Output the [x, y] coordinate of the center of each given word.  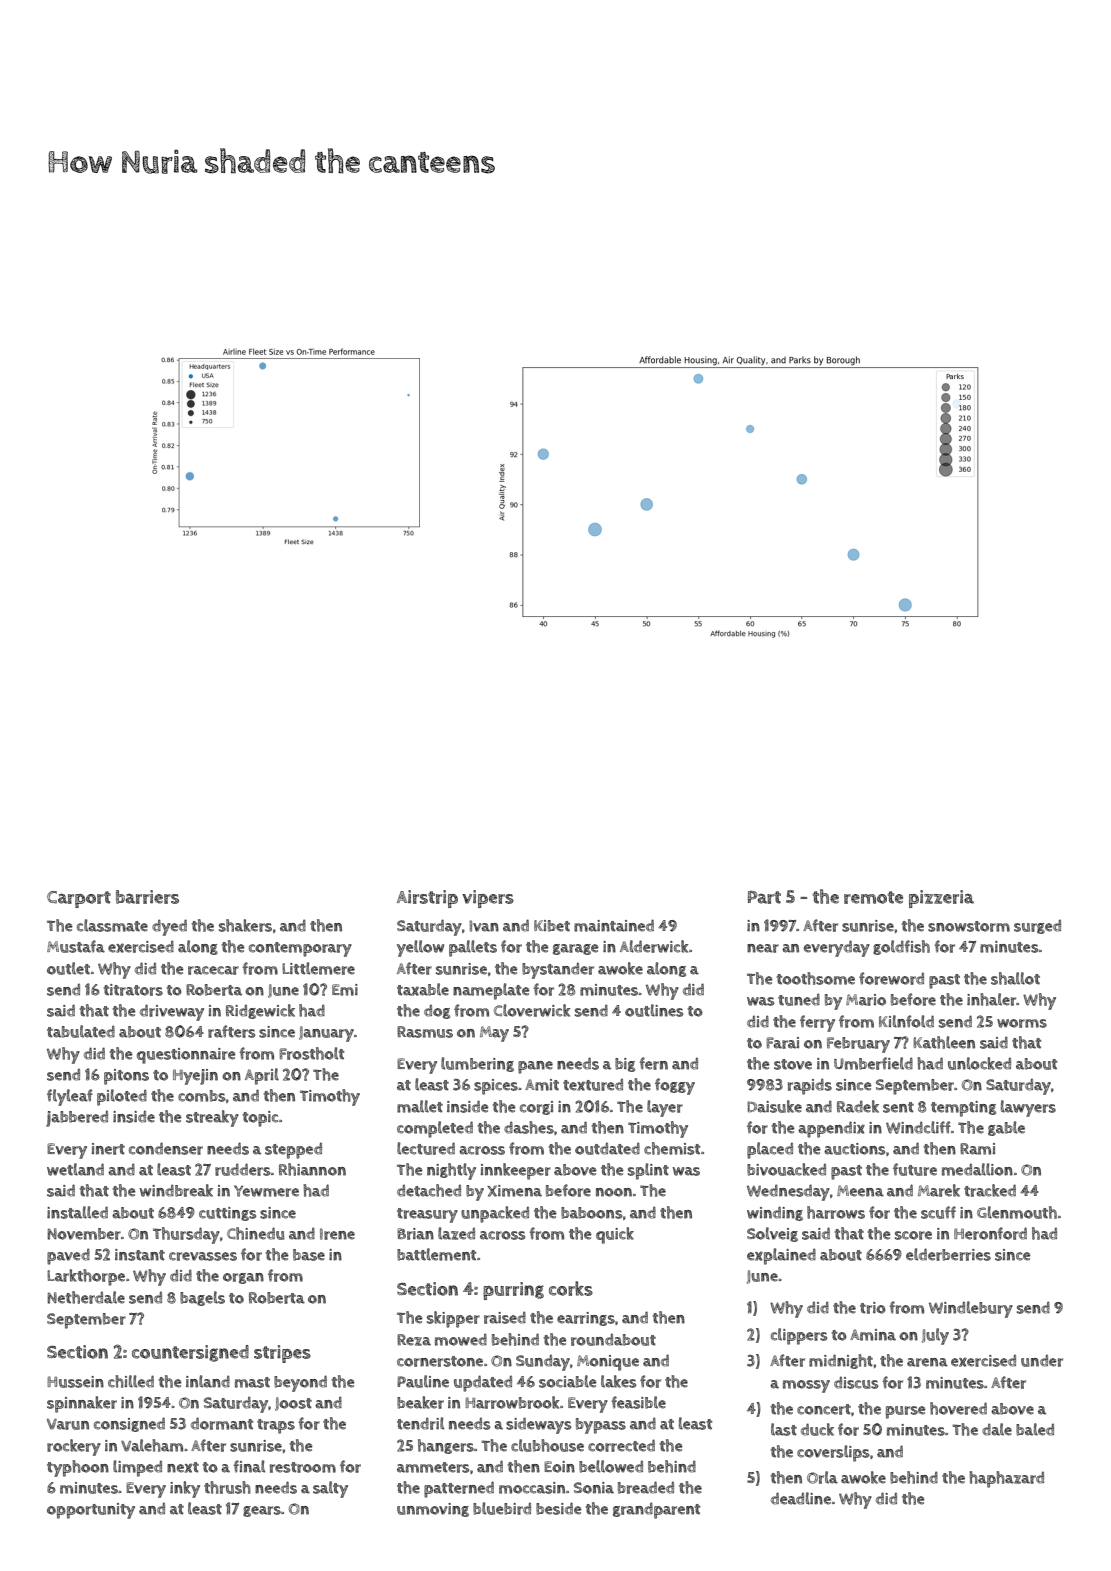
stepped [293, 1151]
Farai [782, 1043]
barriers [147, 897]
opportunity [91, 1511]
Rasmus [425, 1032]
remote [873, 897]
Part [764, 897]
